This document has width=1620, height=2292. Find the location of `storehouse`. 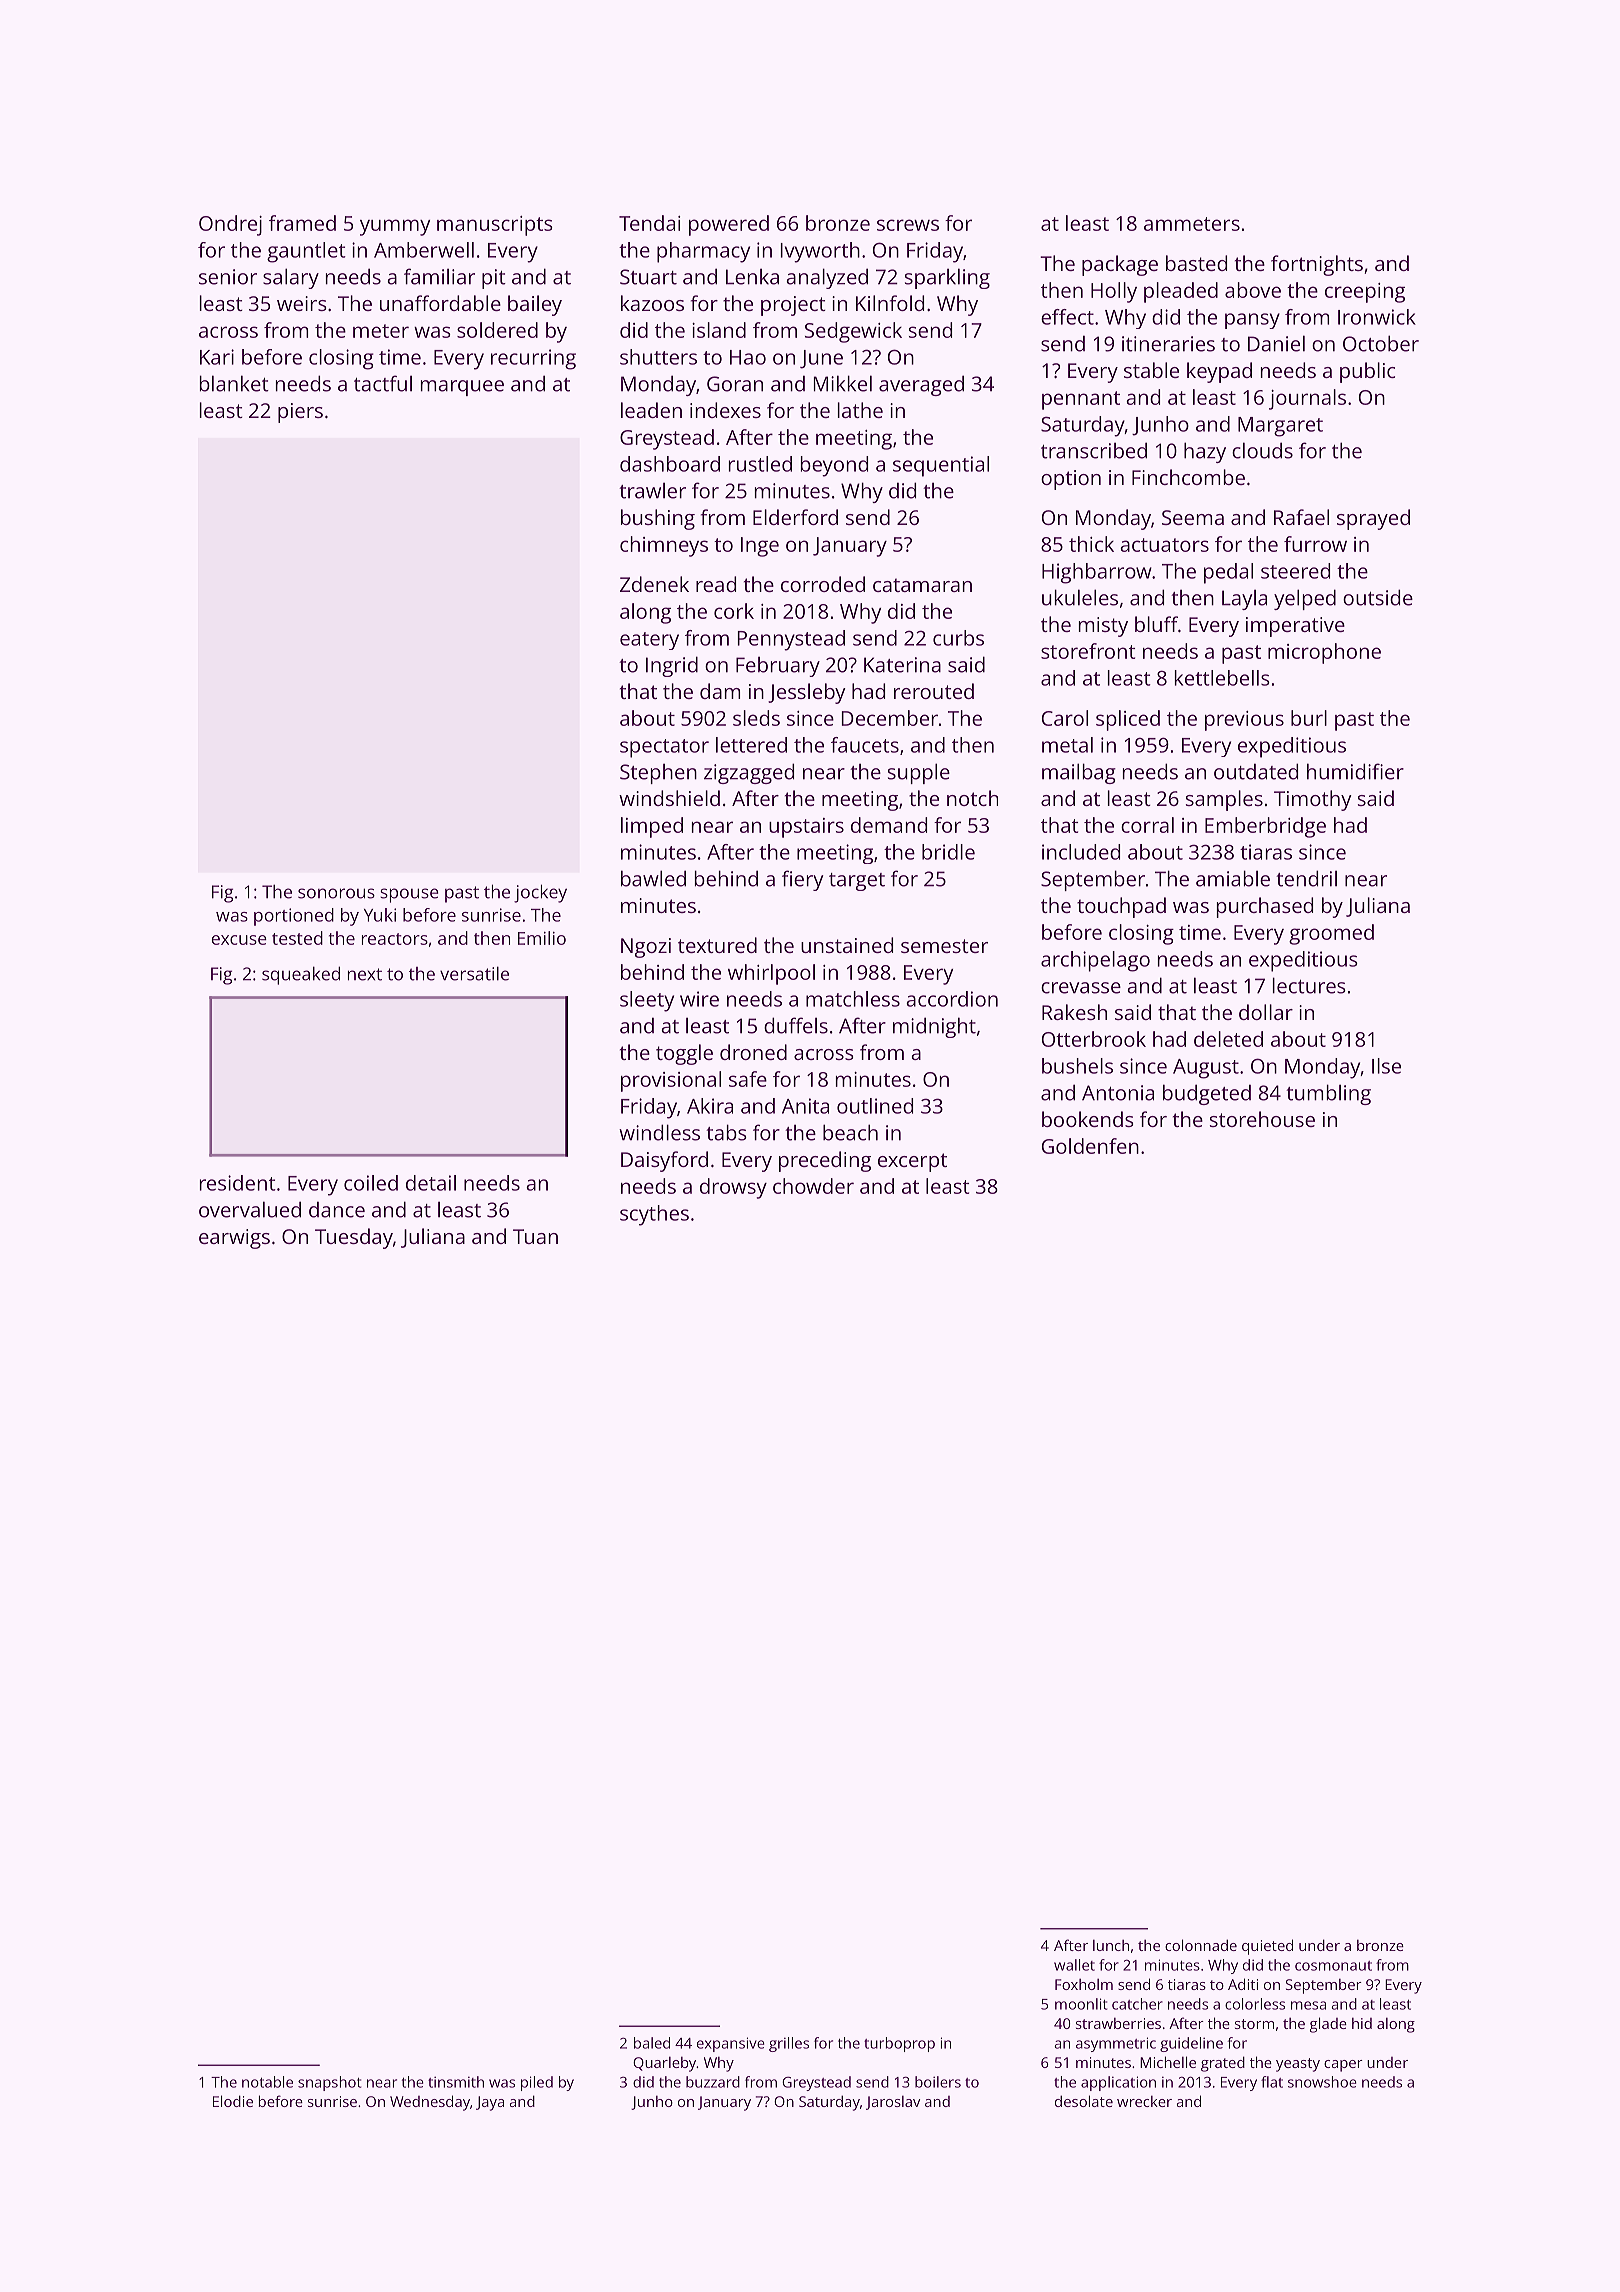

storehouse is located at coordinates (1262, 1119).
